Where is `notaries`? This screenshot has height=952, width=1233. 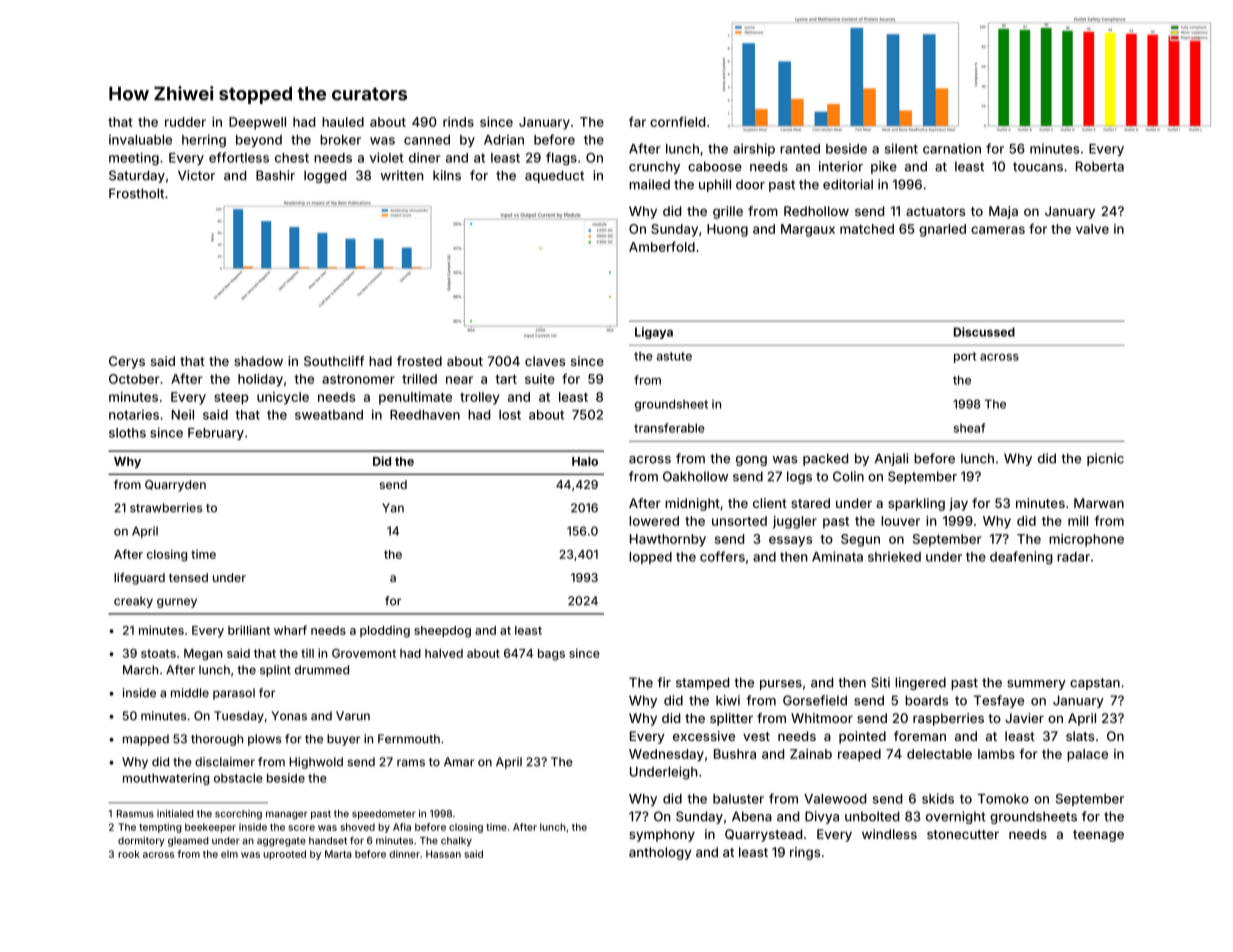 notaries is located at coordinates (134, 414).
